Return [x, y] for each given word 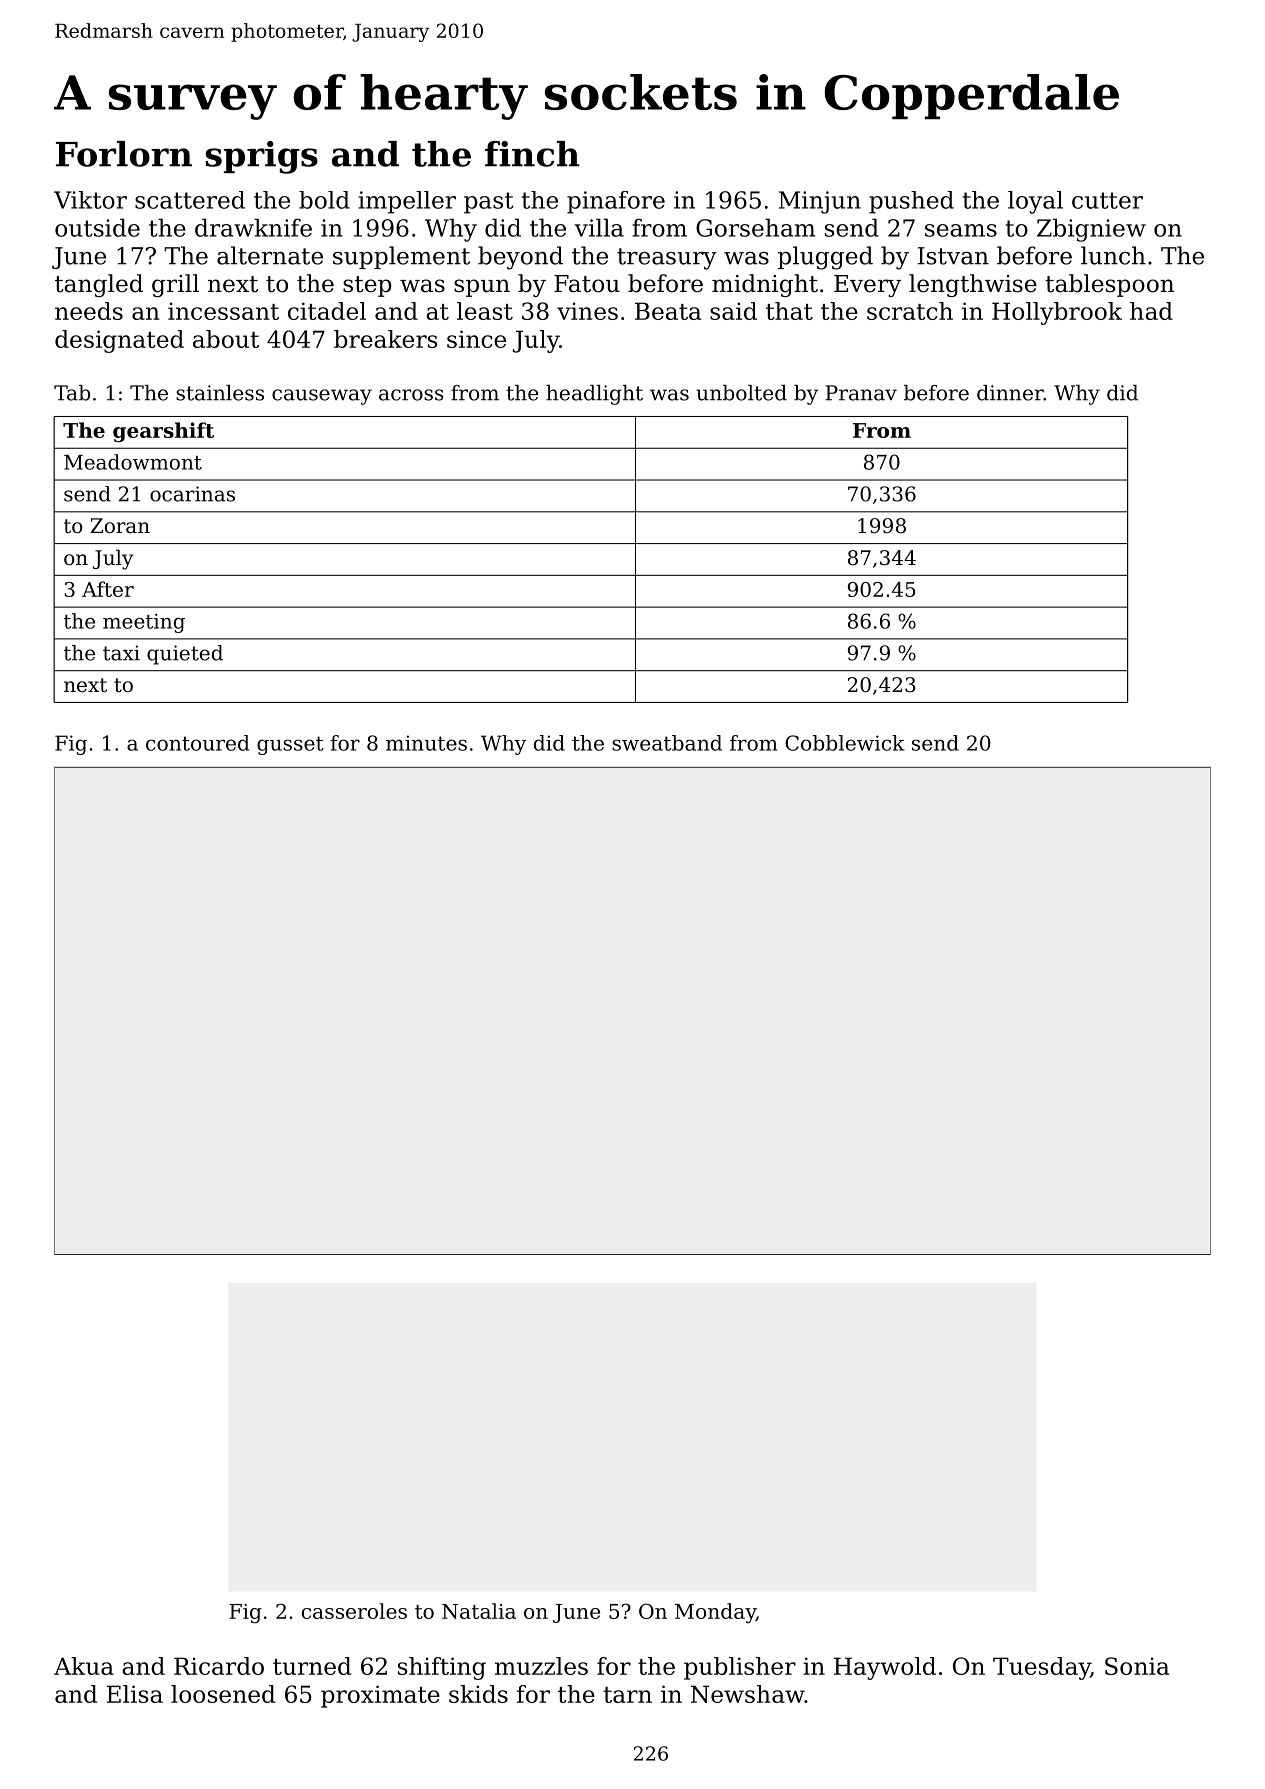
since [476, 339]
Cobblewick [845, 743]
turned [312, 1666]
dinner [1010, 393]
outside [97, 227]
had [1151, 311]
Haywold [885, 1668]
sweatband [667, 743]
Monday [715, 1613]
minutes [426, 743]
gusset [290, 745]
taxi [121, 653]
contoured [197, 743]
